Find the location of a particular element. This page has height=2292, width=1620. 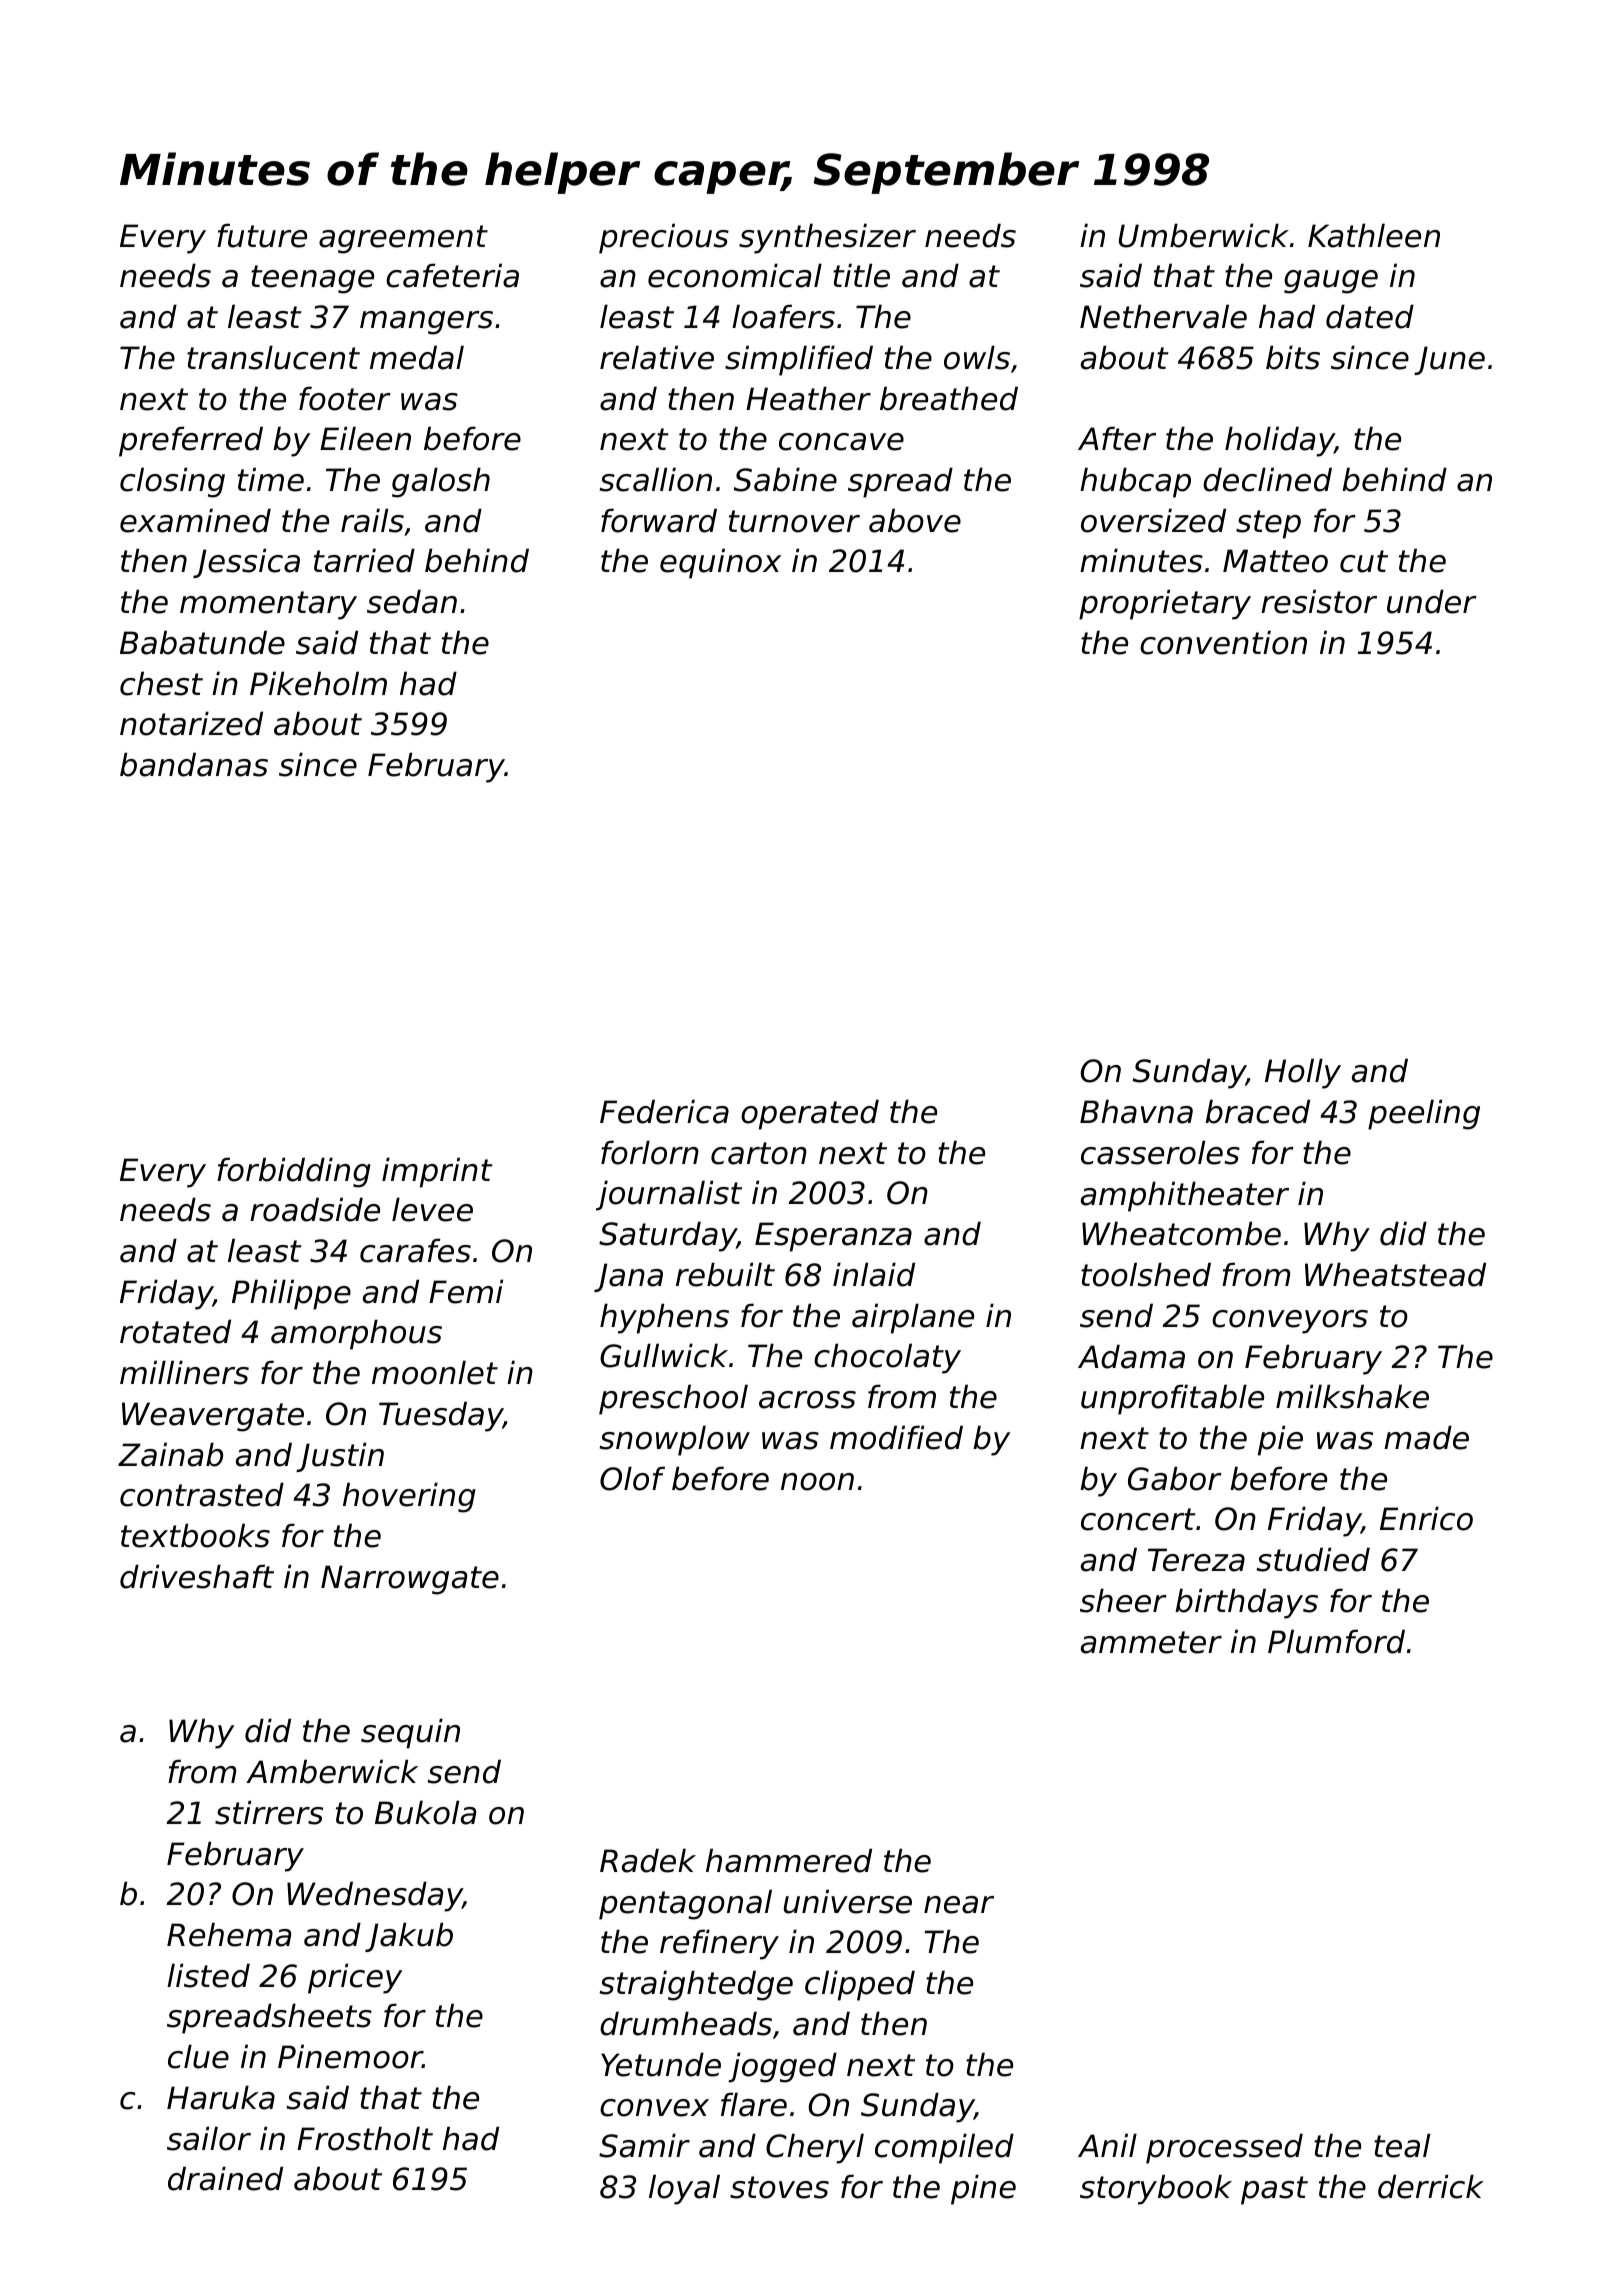

precious is located at coordinates (664, 238).
